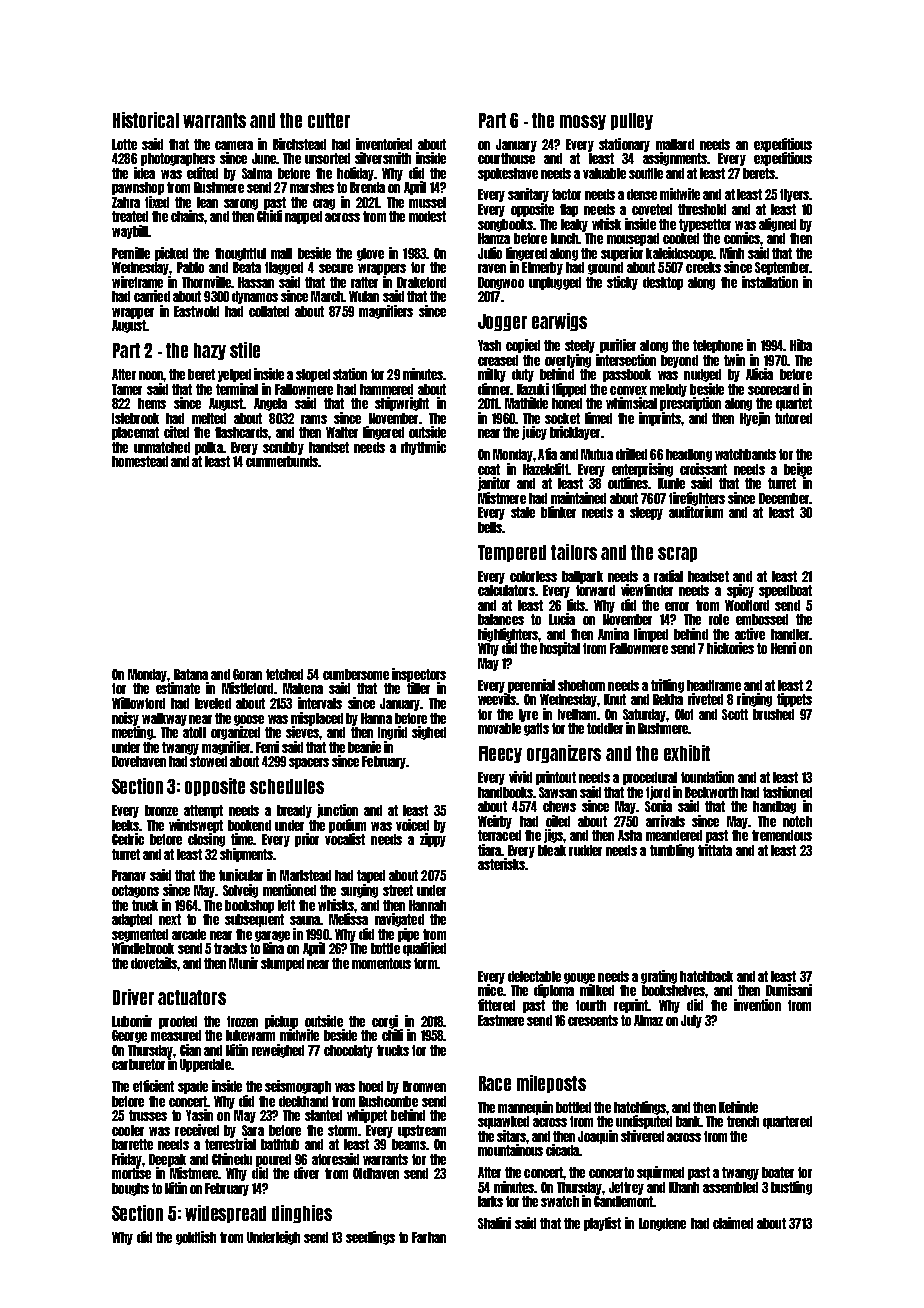 The width and height of the image is (924, 1308). Describe the element at coordinates (278, 1051) in the image. I see `reweighed` at that location.
